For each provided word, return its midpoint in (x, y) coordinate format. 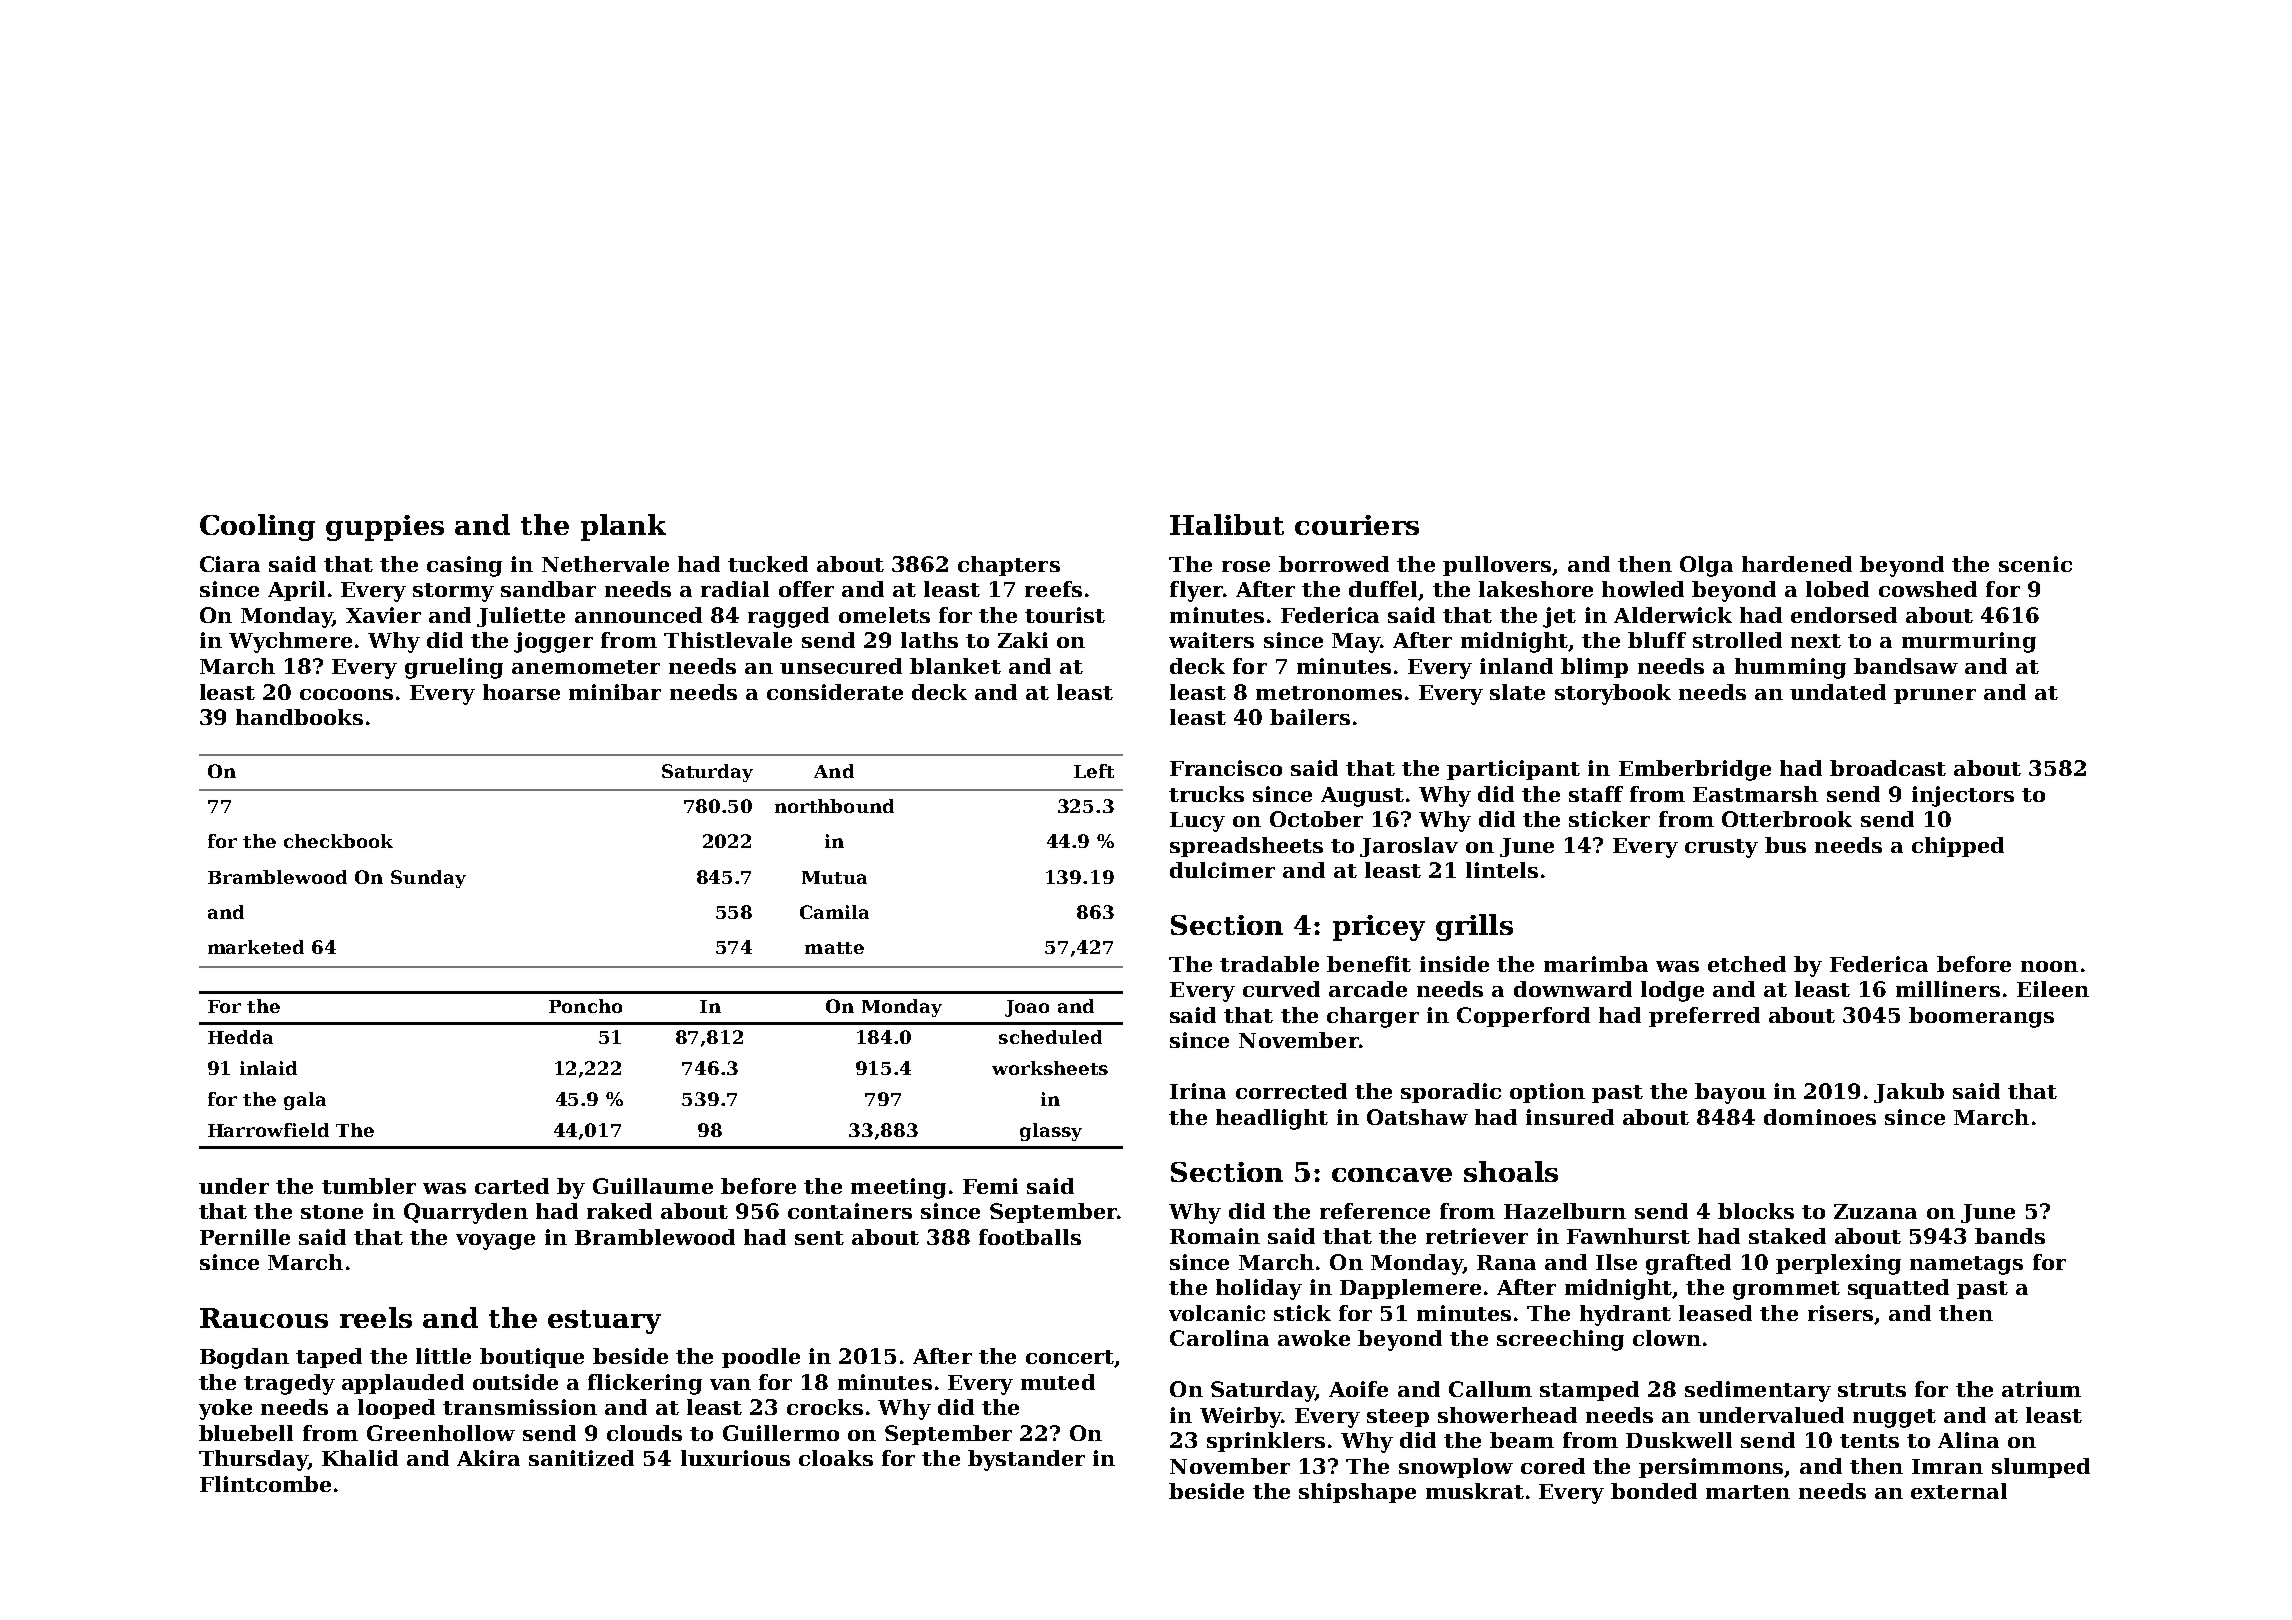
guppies (385, 528)
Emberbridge (1695, 770)
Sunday (428, 879)
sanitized (581, 1458)
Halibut (1227, 524)
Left (1094, 771)
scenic (2035, 564)
